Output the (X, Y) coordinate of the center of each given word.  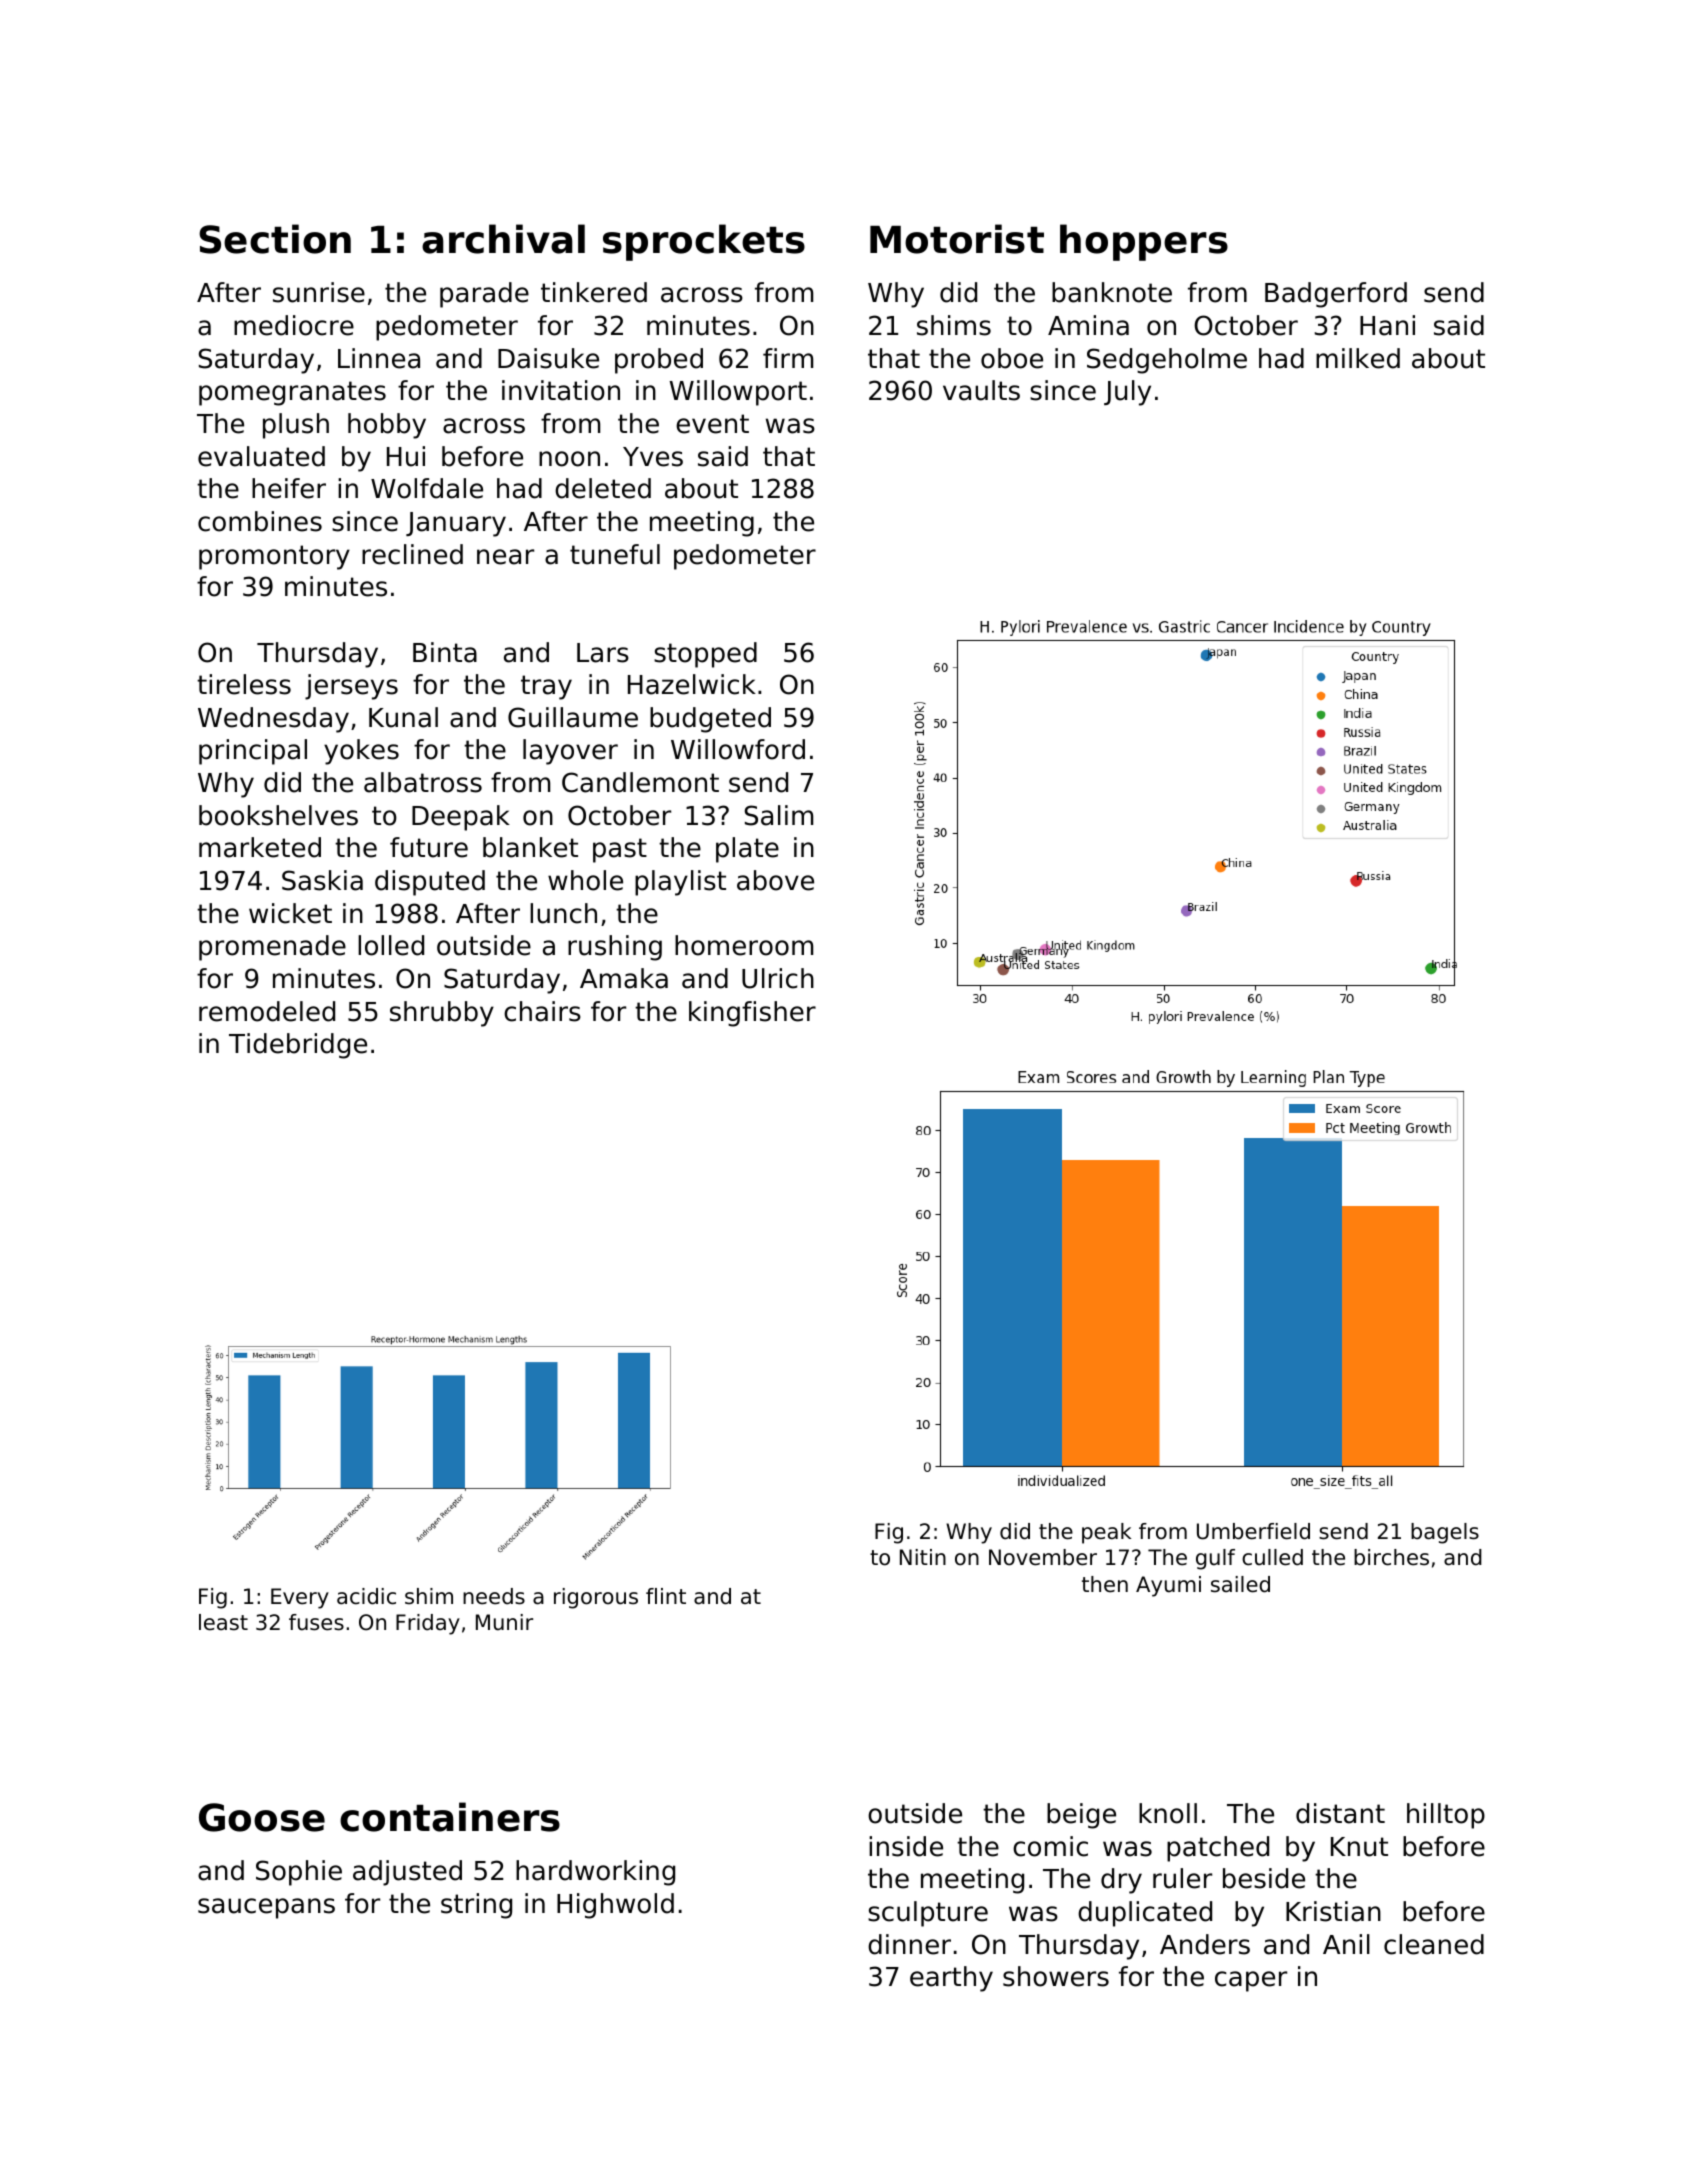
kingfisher (752, 1014)
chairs (542, 1011)
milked (1358, 358)
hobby (387, 426)
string (476, 1906)
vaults (981, 390)
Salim (779, 815)
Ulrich (778, 978)
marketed (260, 847)
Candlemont (640, 782)
